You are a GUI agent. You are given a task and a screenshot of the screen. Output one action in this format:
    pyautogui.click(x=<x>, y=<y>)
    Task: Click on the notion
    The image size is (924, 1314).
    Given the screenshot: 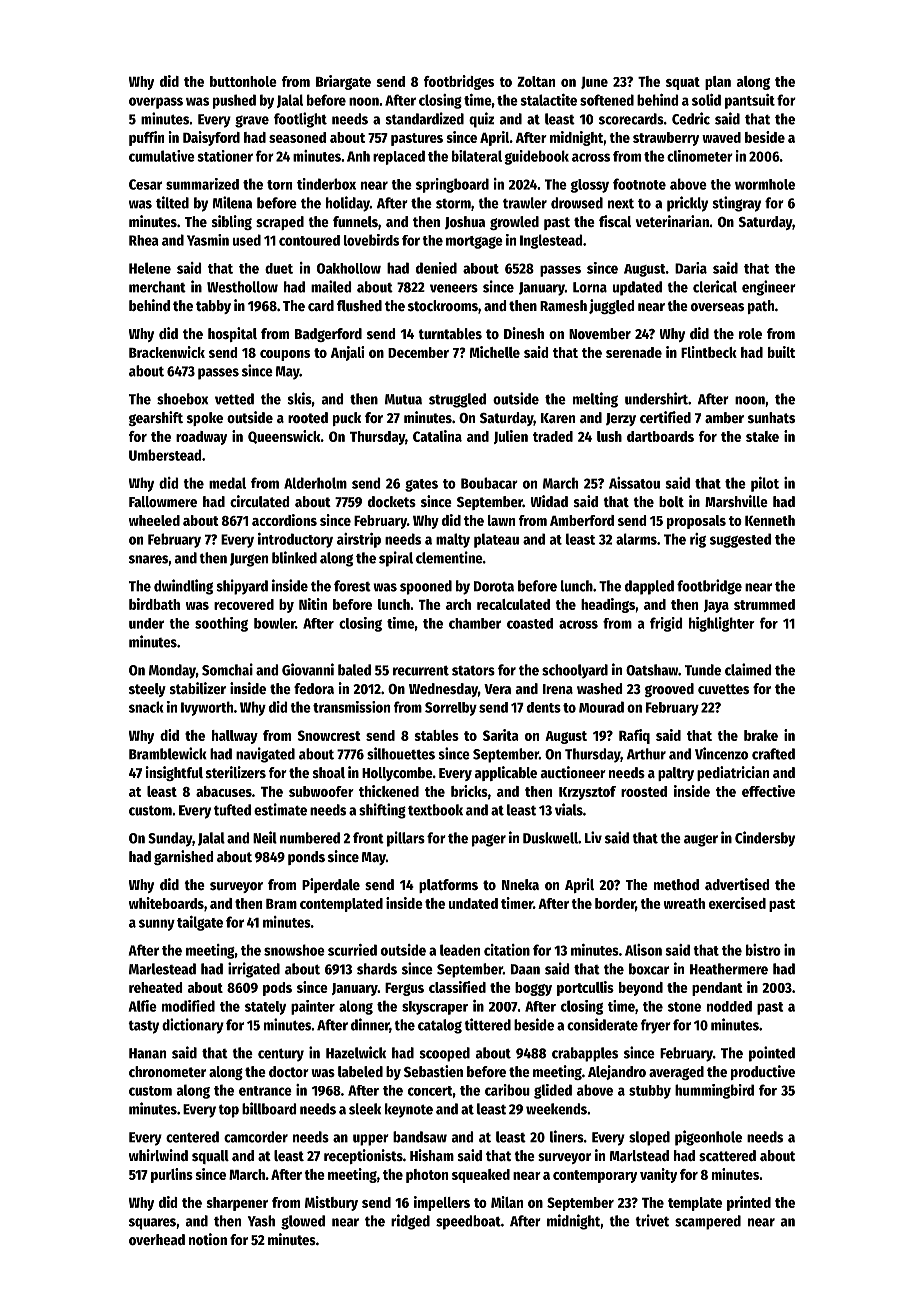 What is the action you would take?
    pyautogui.click(x=208, y=1239)
